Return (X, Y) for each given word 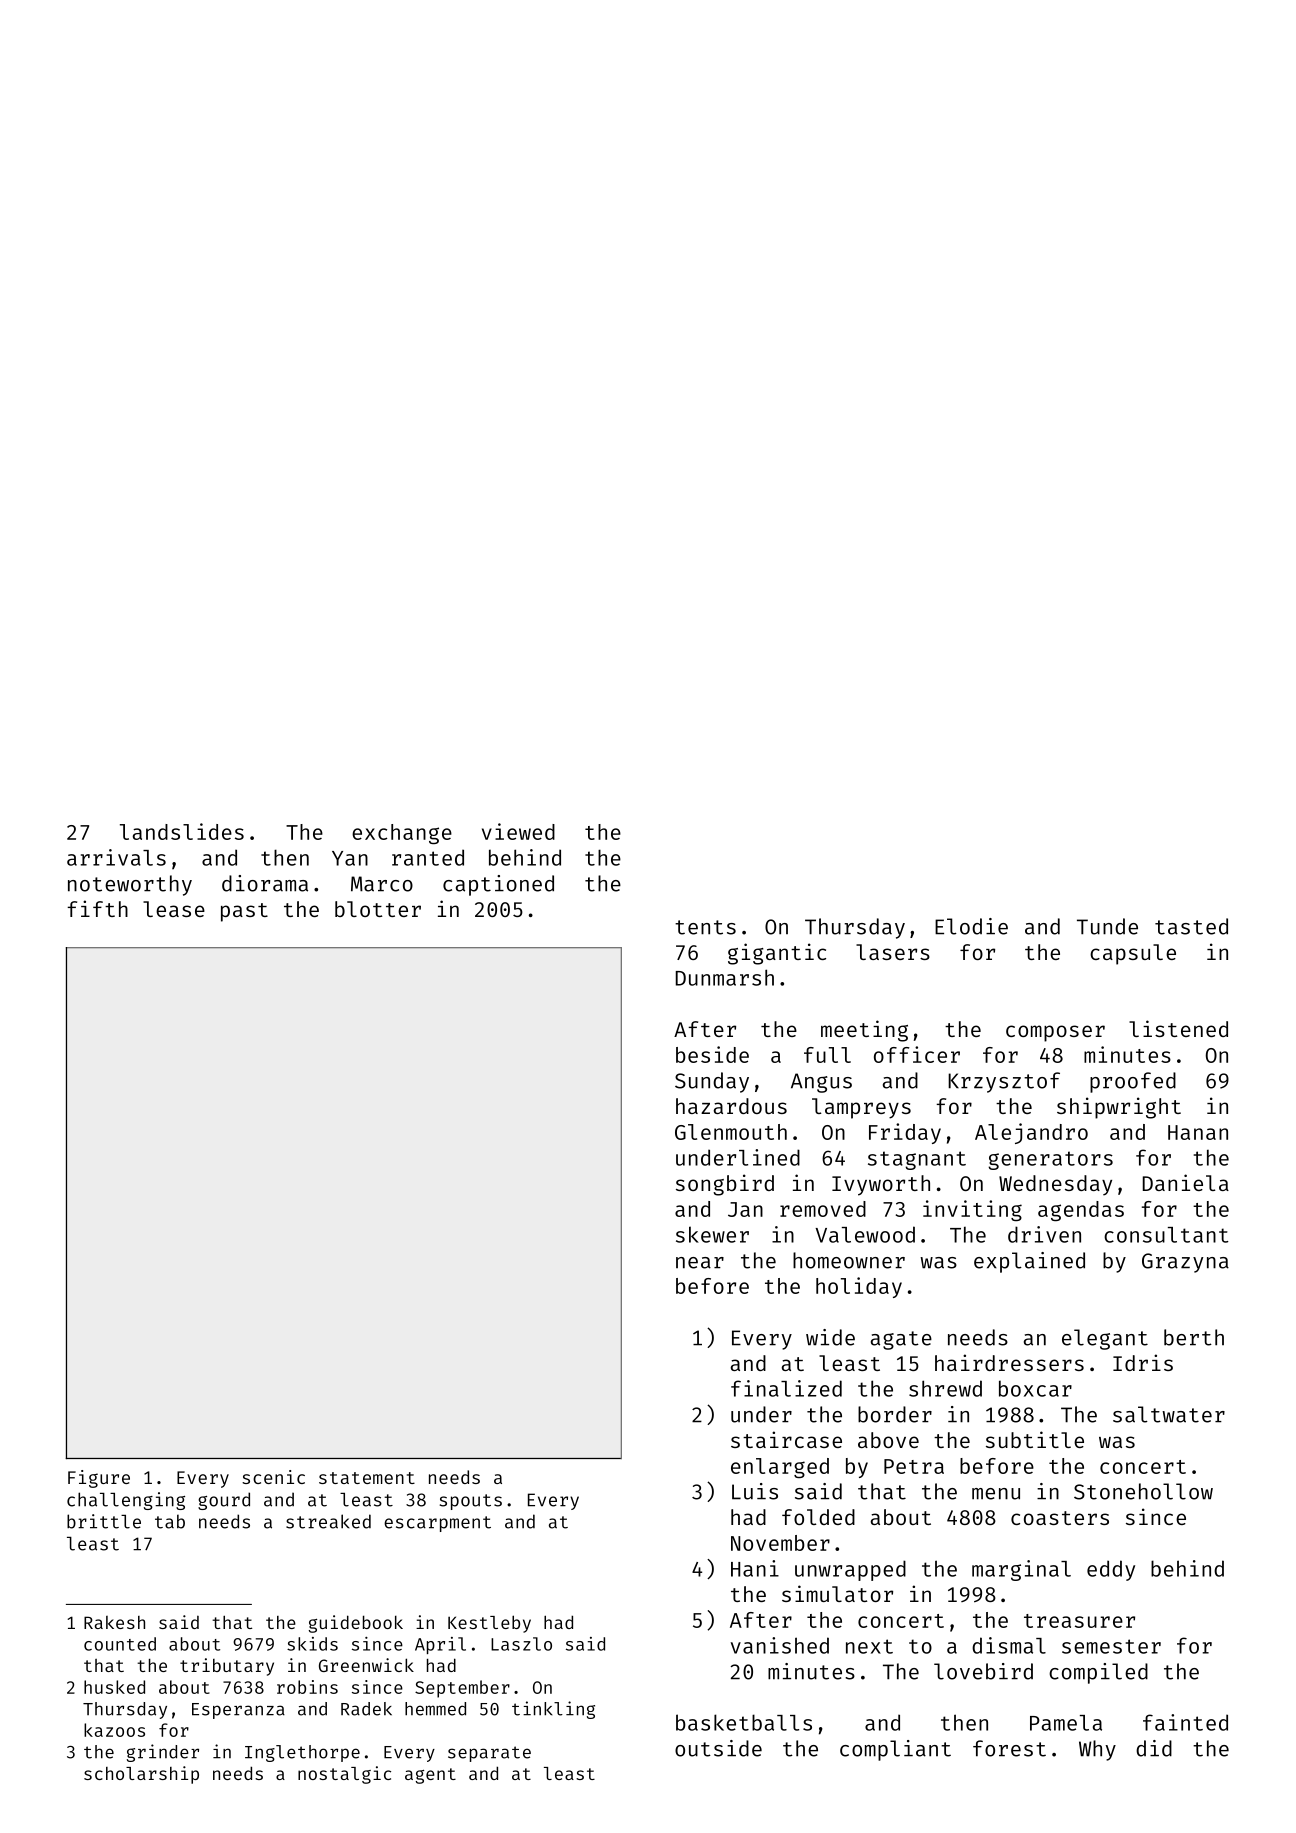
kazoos (114, 1730)
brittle (104, 1521)
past (244, 912)
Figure (99, 1479)
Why (1097, 1750)
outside (718, 1748)
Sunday (712, 1082)
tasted (1191, 926)
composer (1055, 1033)
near (700, 1263)
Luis (755, 1491)
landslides (182, 831)
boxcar (1035, 1388)
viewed (518, 831)
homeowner (849, 1260)
